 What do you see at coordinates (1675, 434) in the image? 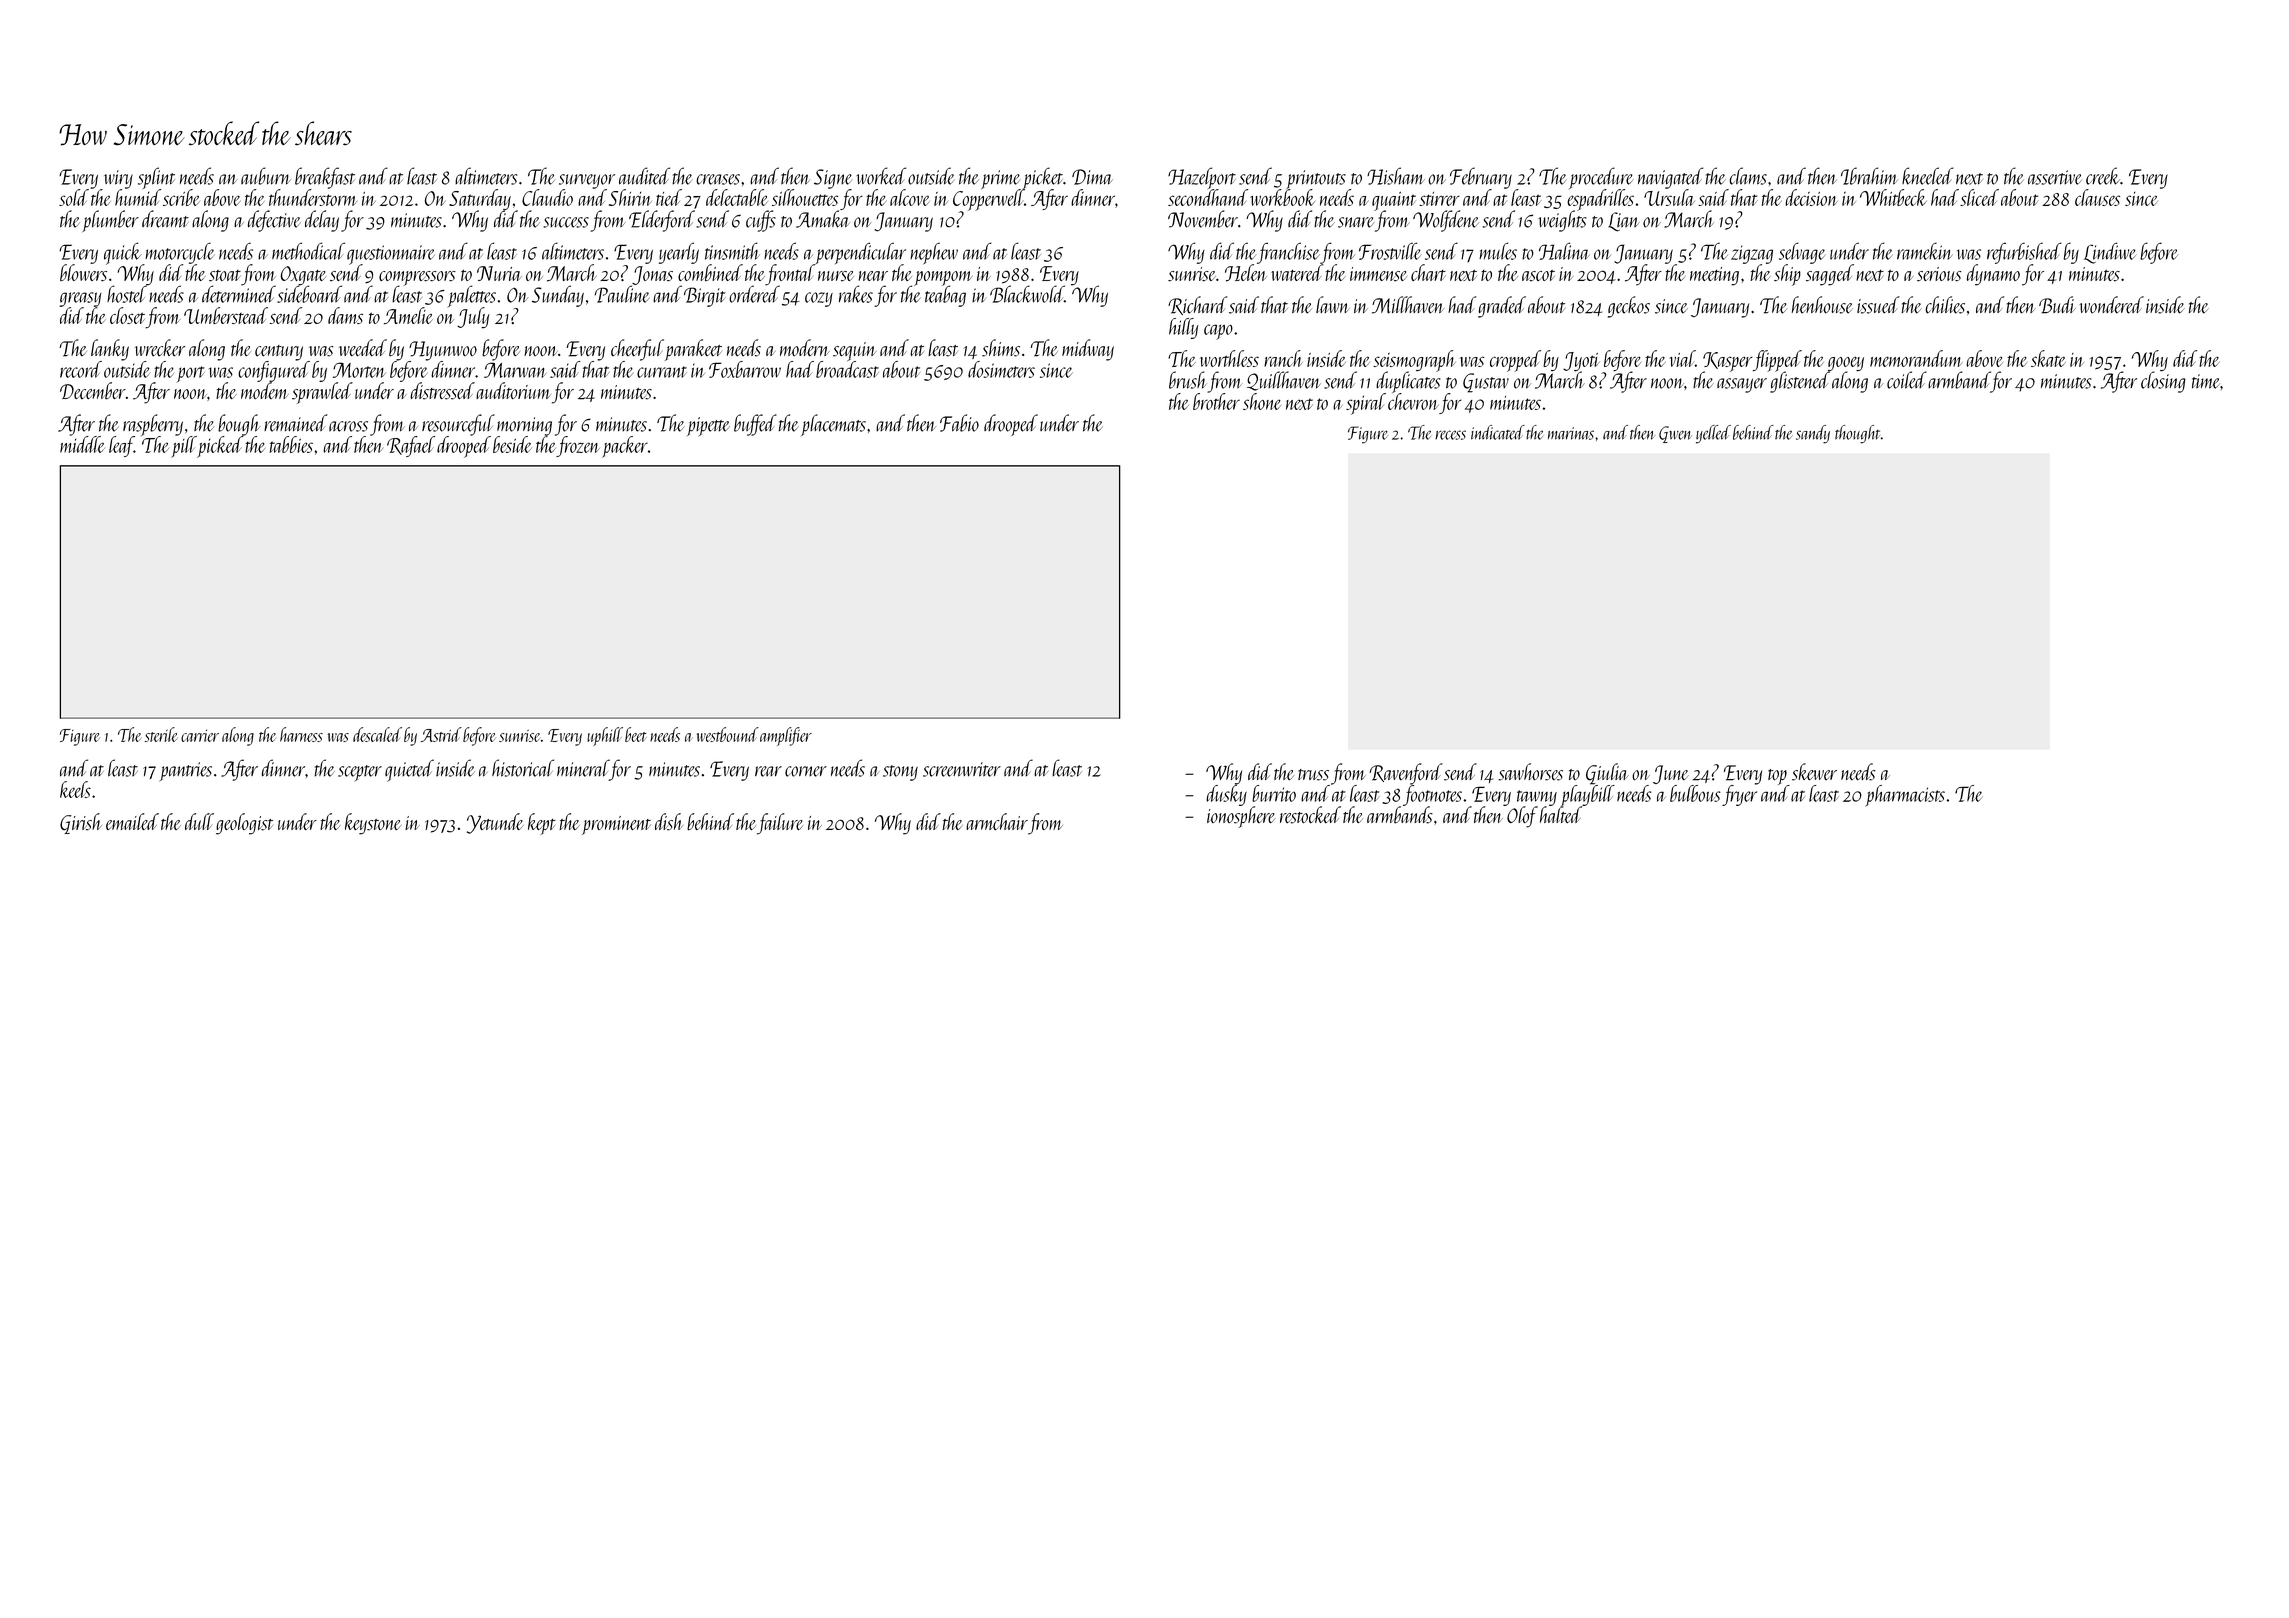
I see `Gwen` at bounding box center [1675, 434].
